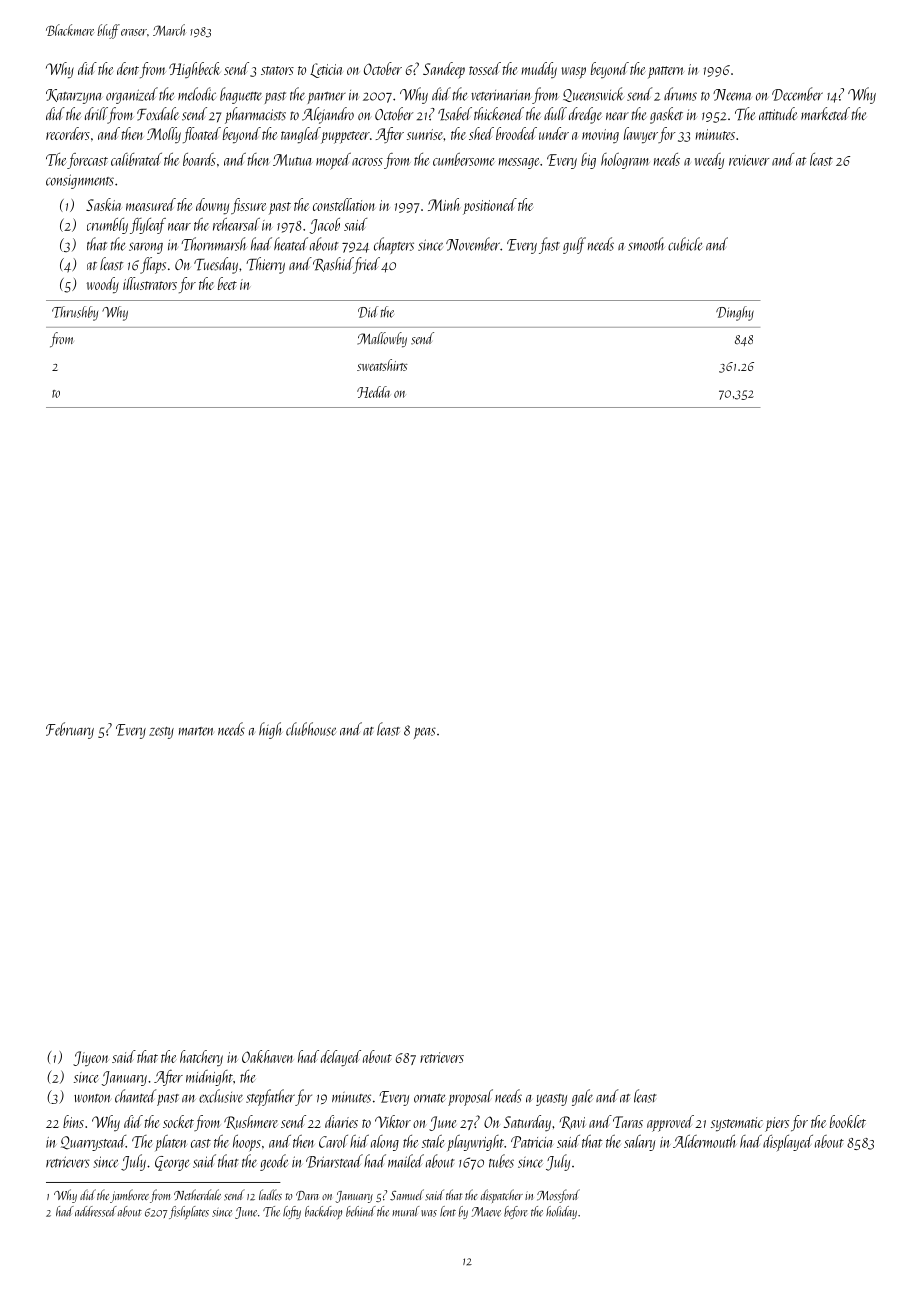  What do you see at coordinates (549, 245) in the page?
I see `fast` at bounding box center [549, 245].
